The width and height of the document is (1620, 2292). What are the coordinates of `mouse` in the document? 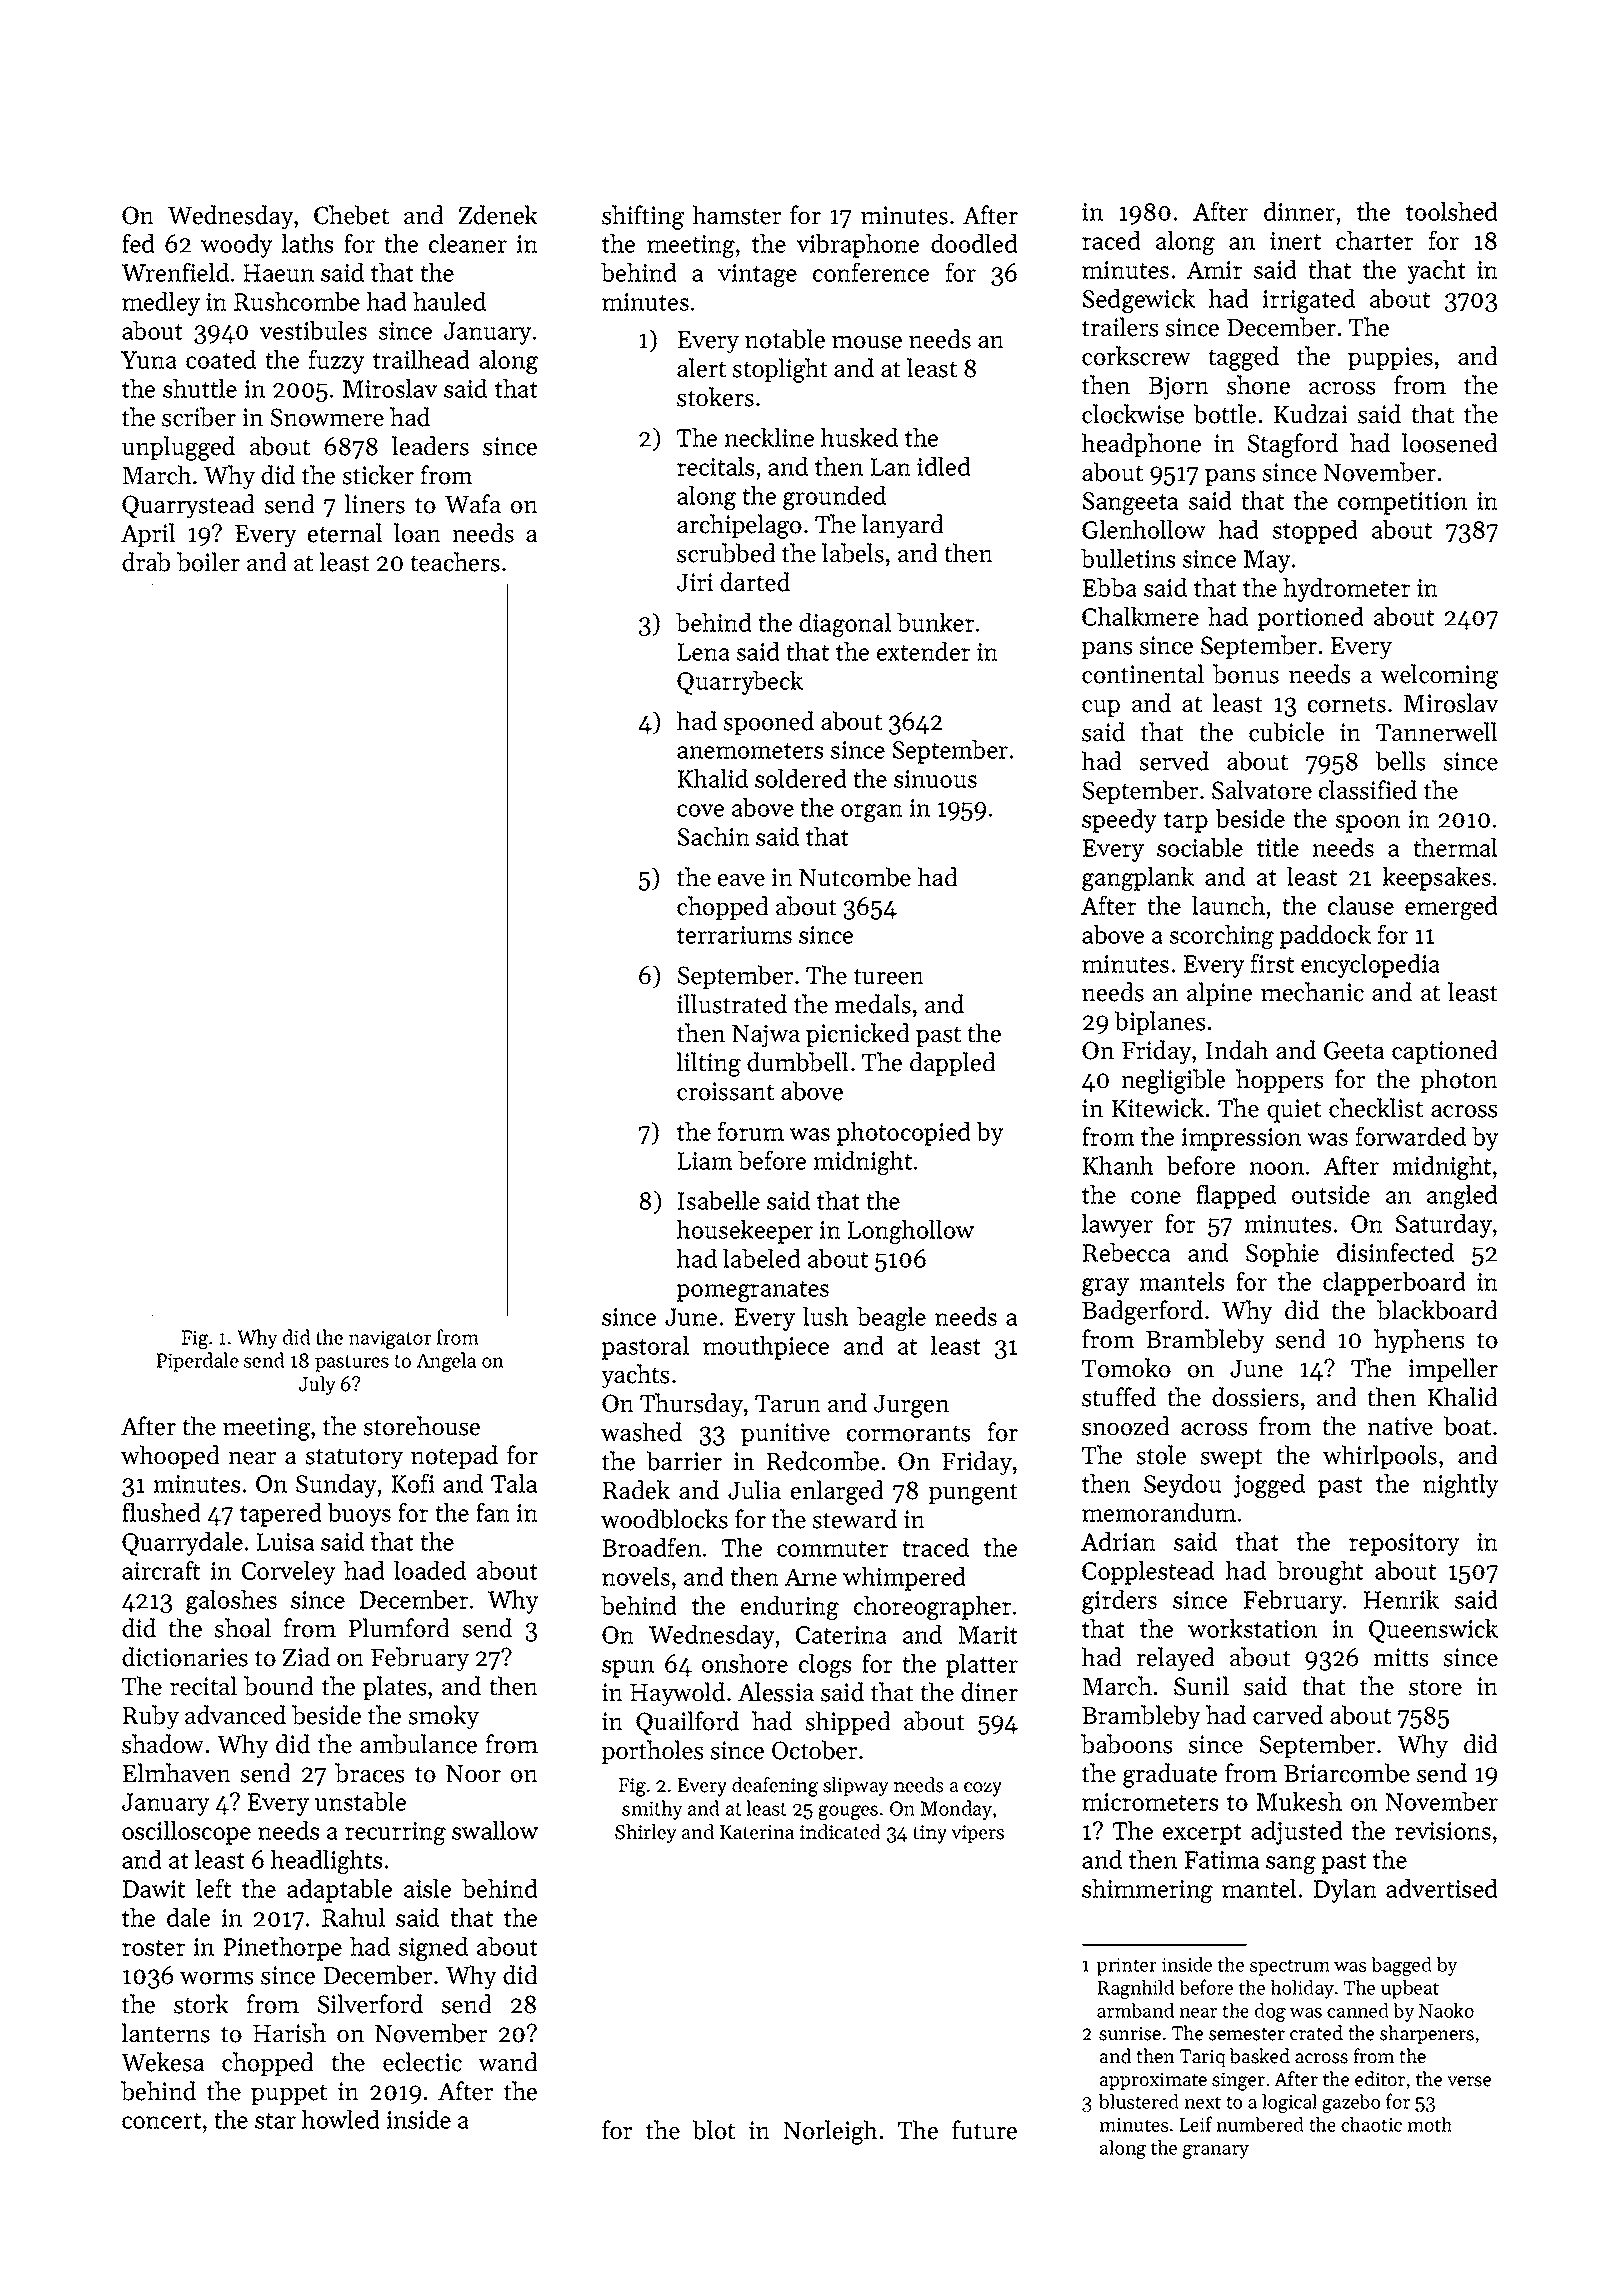 It's located at (867, 342).
